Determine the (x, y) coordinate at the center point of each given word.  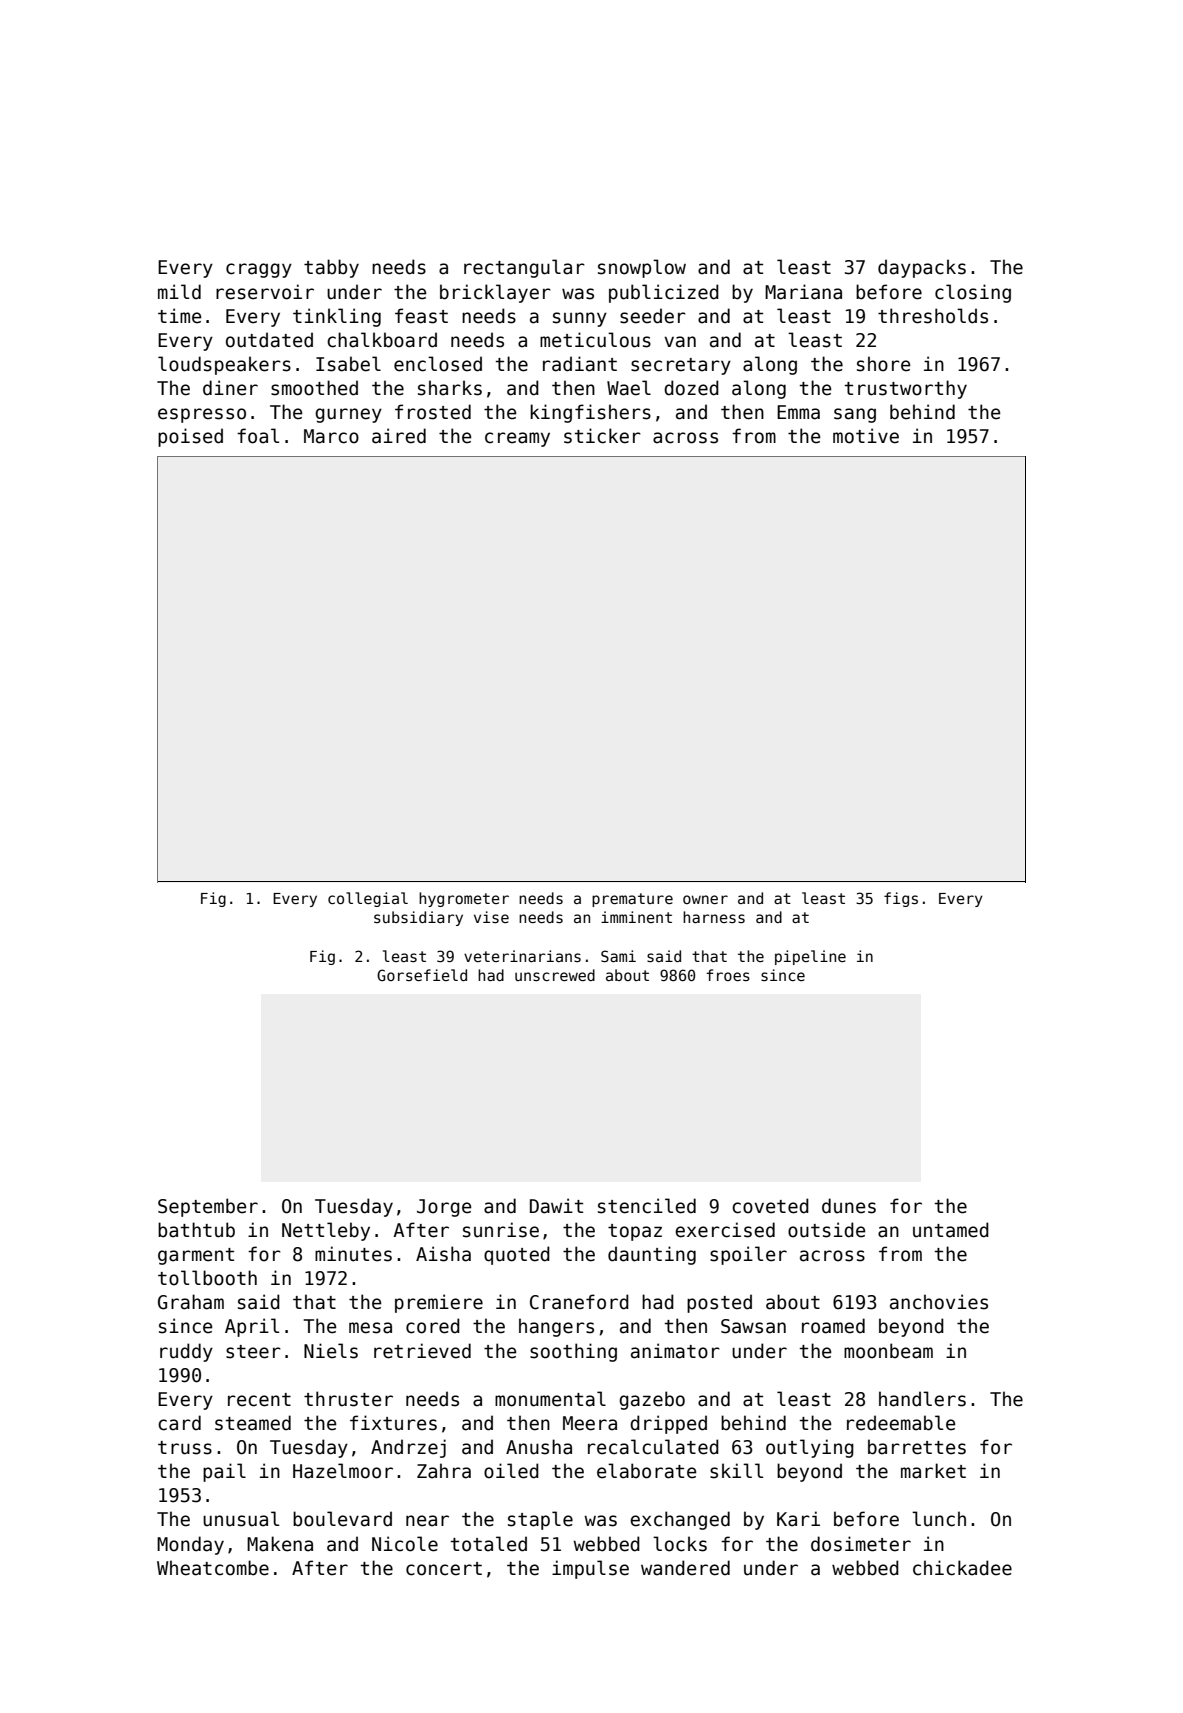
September (208, 1207)
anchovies (939, 1302)
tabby (331, 268)
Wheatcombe (213, 1568)
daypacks (922, 268)
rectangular (524, 268)
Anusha (539, 1447)
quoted (517, 1255)
